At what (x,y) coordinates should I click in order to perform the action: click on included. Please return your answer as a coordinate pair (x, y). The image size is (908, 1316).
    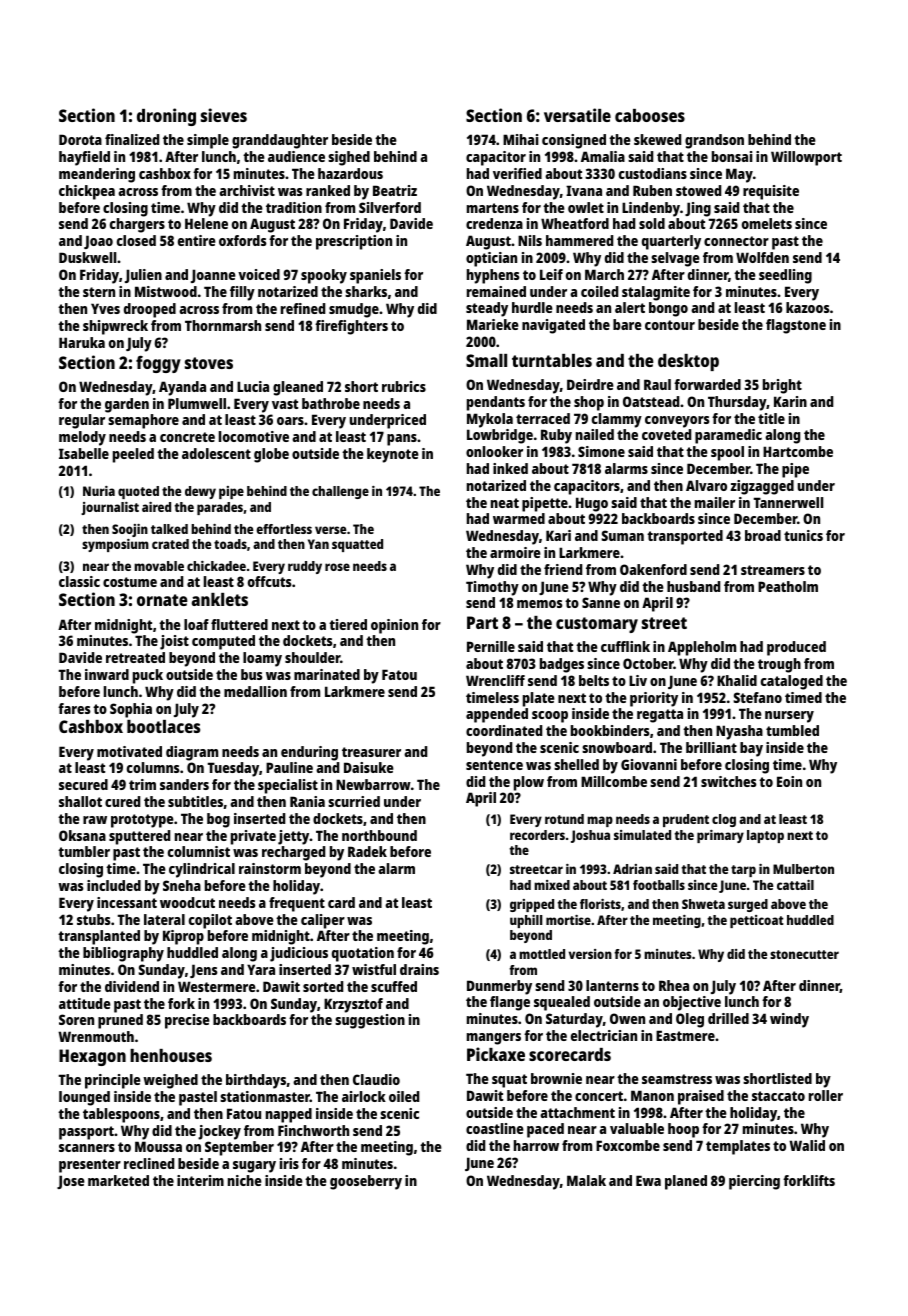
    Looking at the image, I should click on (114, 885).
